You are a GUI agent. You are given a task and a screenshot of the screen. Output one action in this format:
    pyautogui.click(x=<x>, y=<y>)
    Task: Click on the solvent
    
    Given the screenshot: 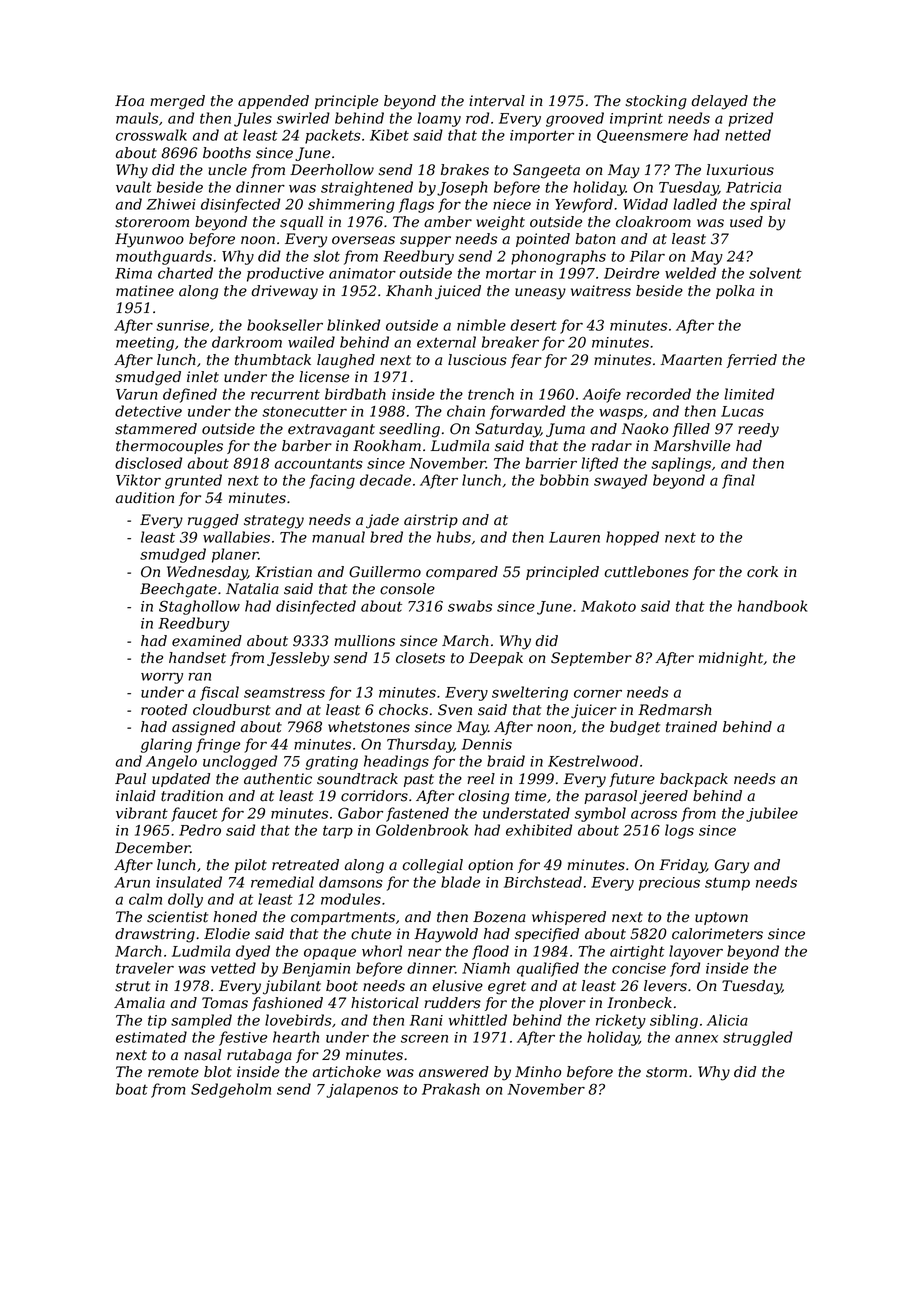 What is the action you would take?
    pyautogui.click(x=775, y=273)
